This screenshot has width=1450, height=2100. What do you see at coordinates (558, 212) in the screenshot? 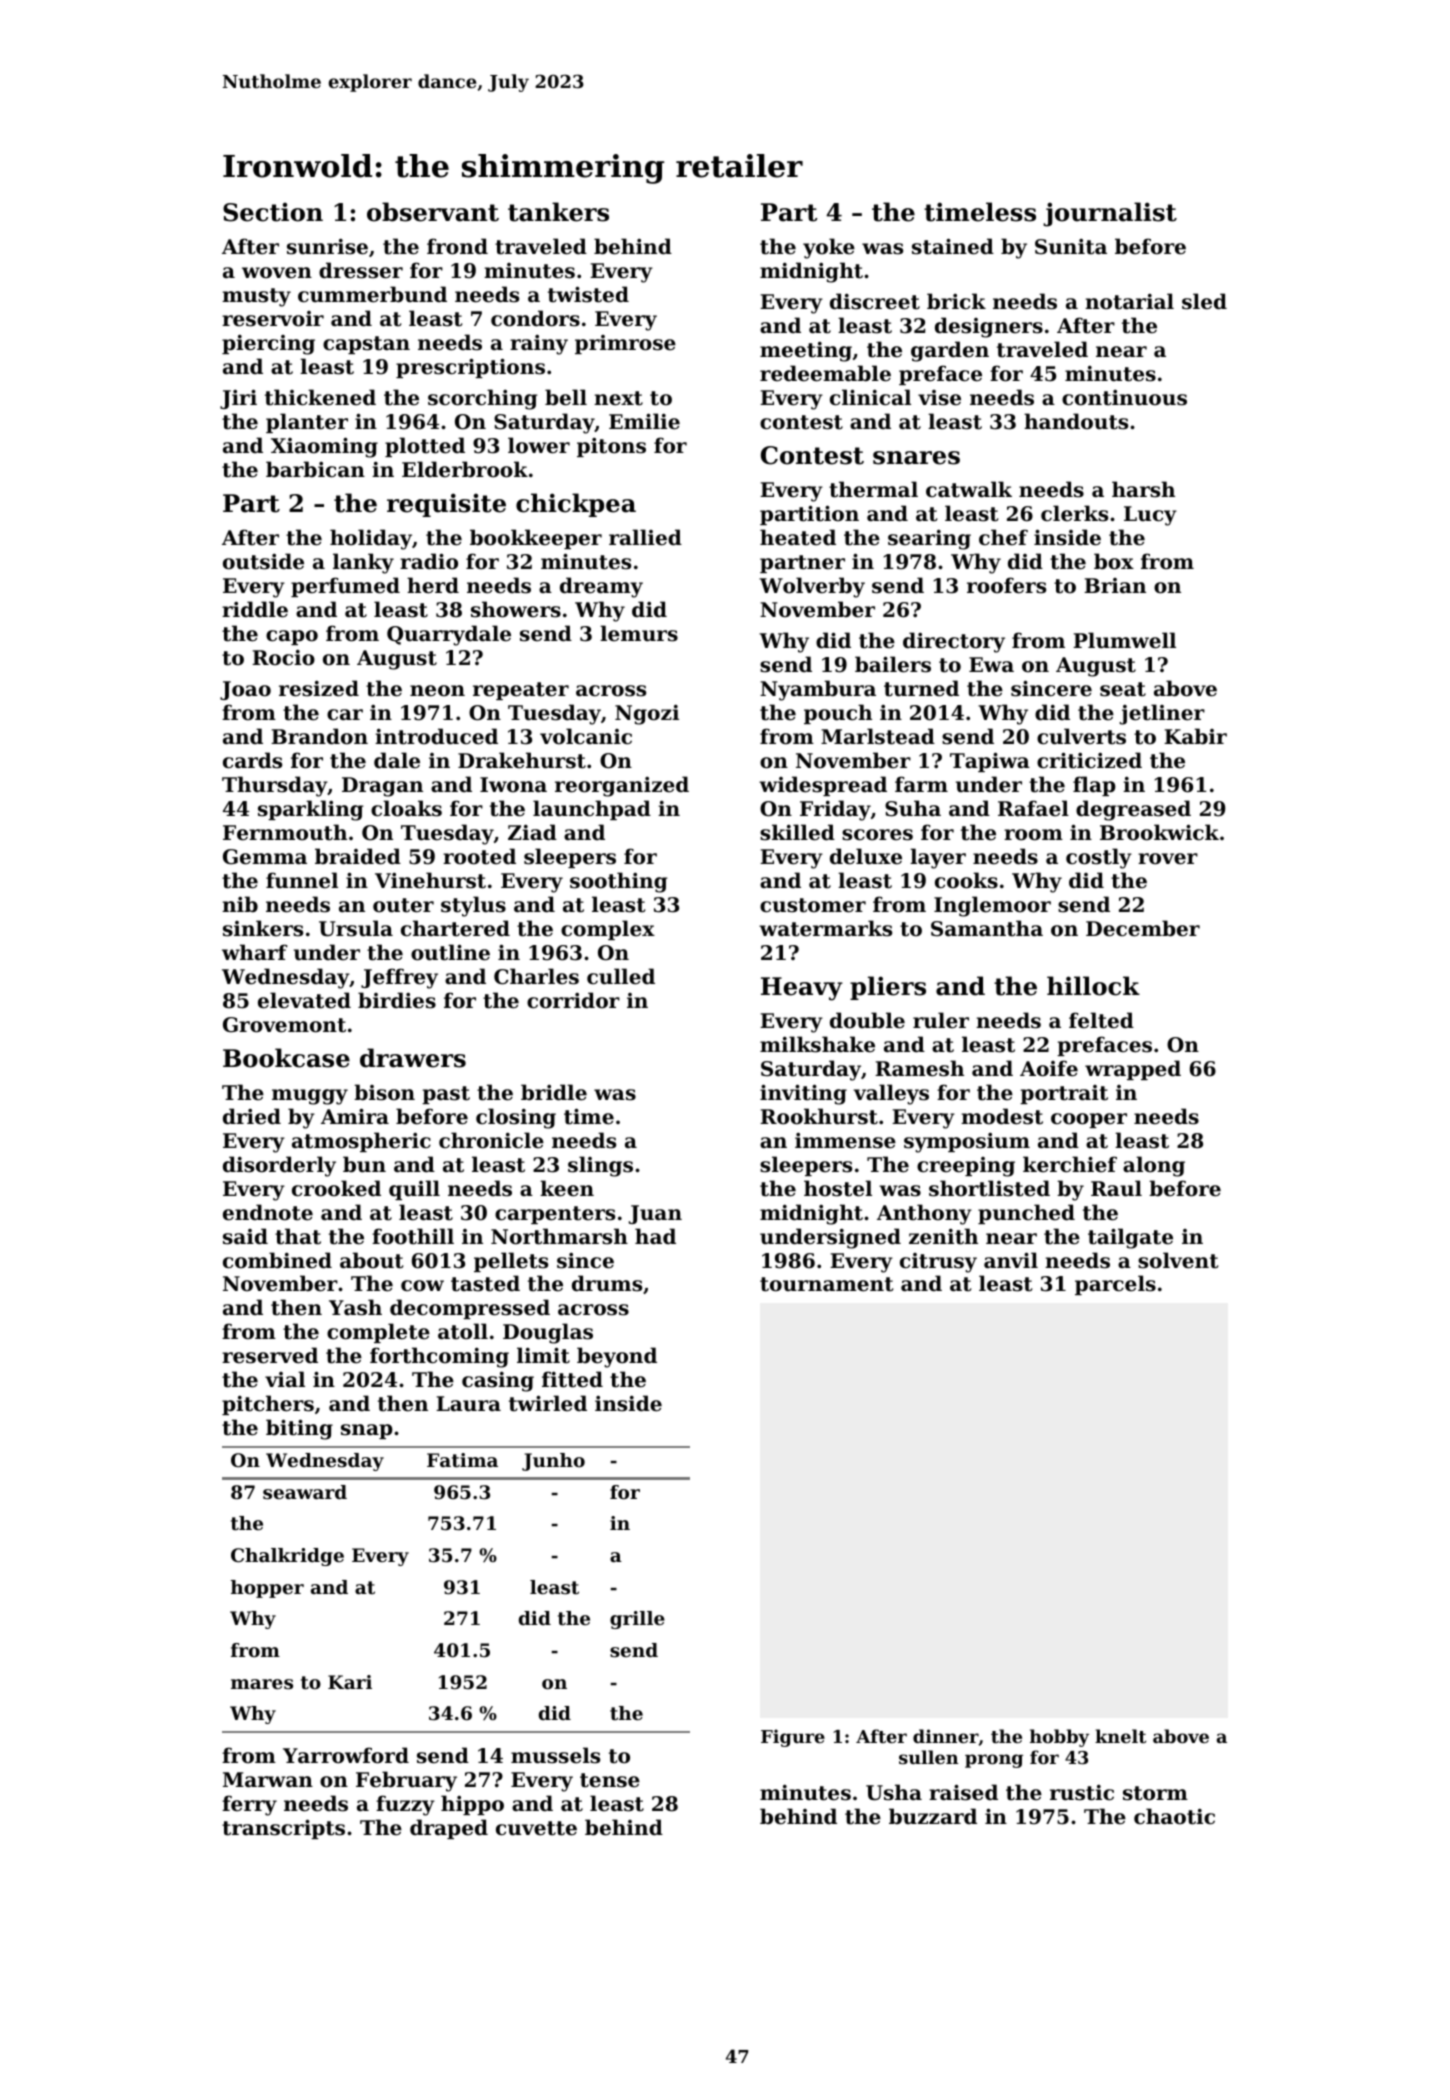
I see `tankers` at bounding box center [558, 212].
